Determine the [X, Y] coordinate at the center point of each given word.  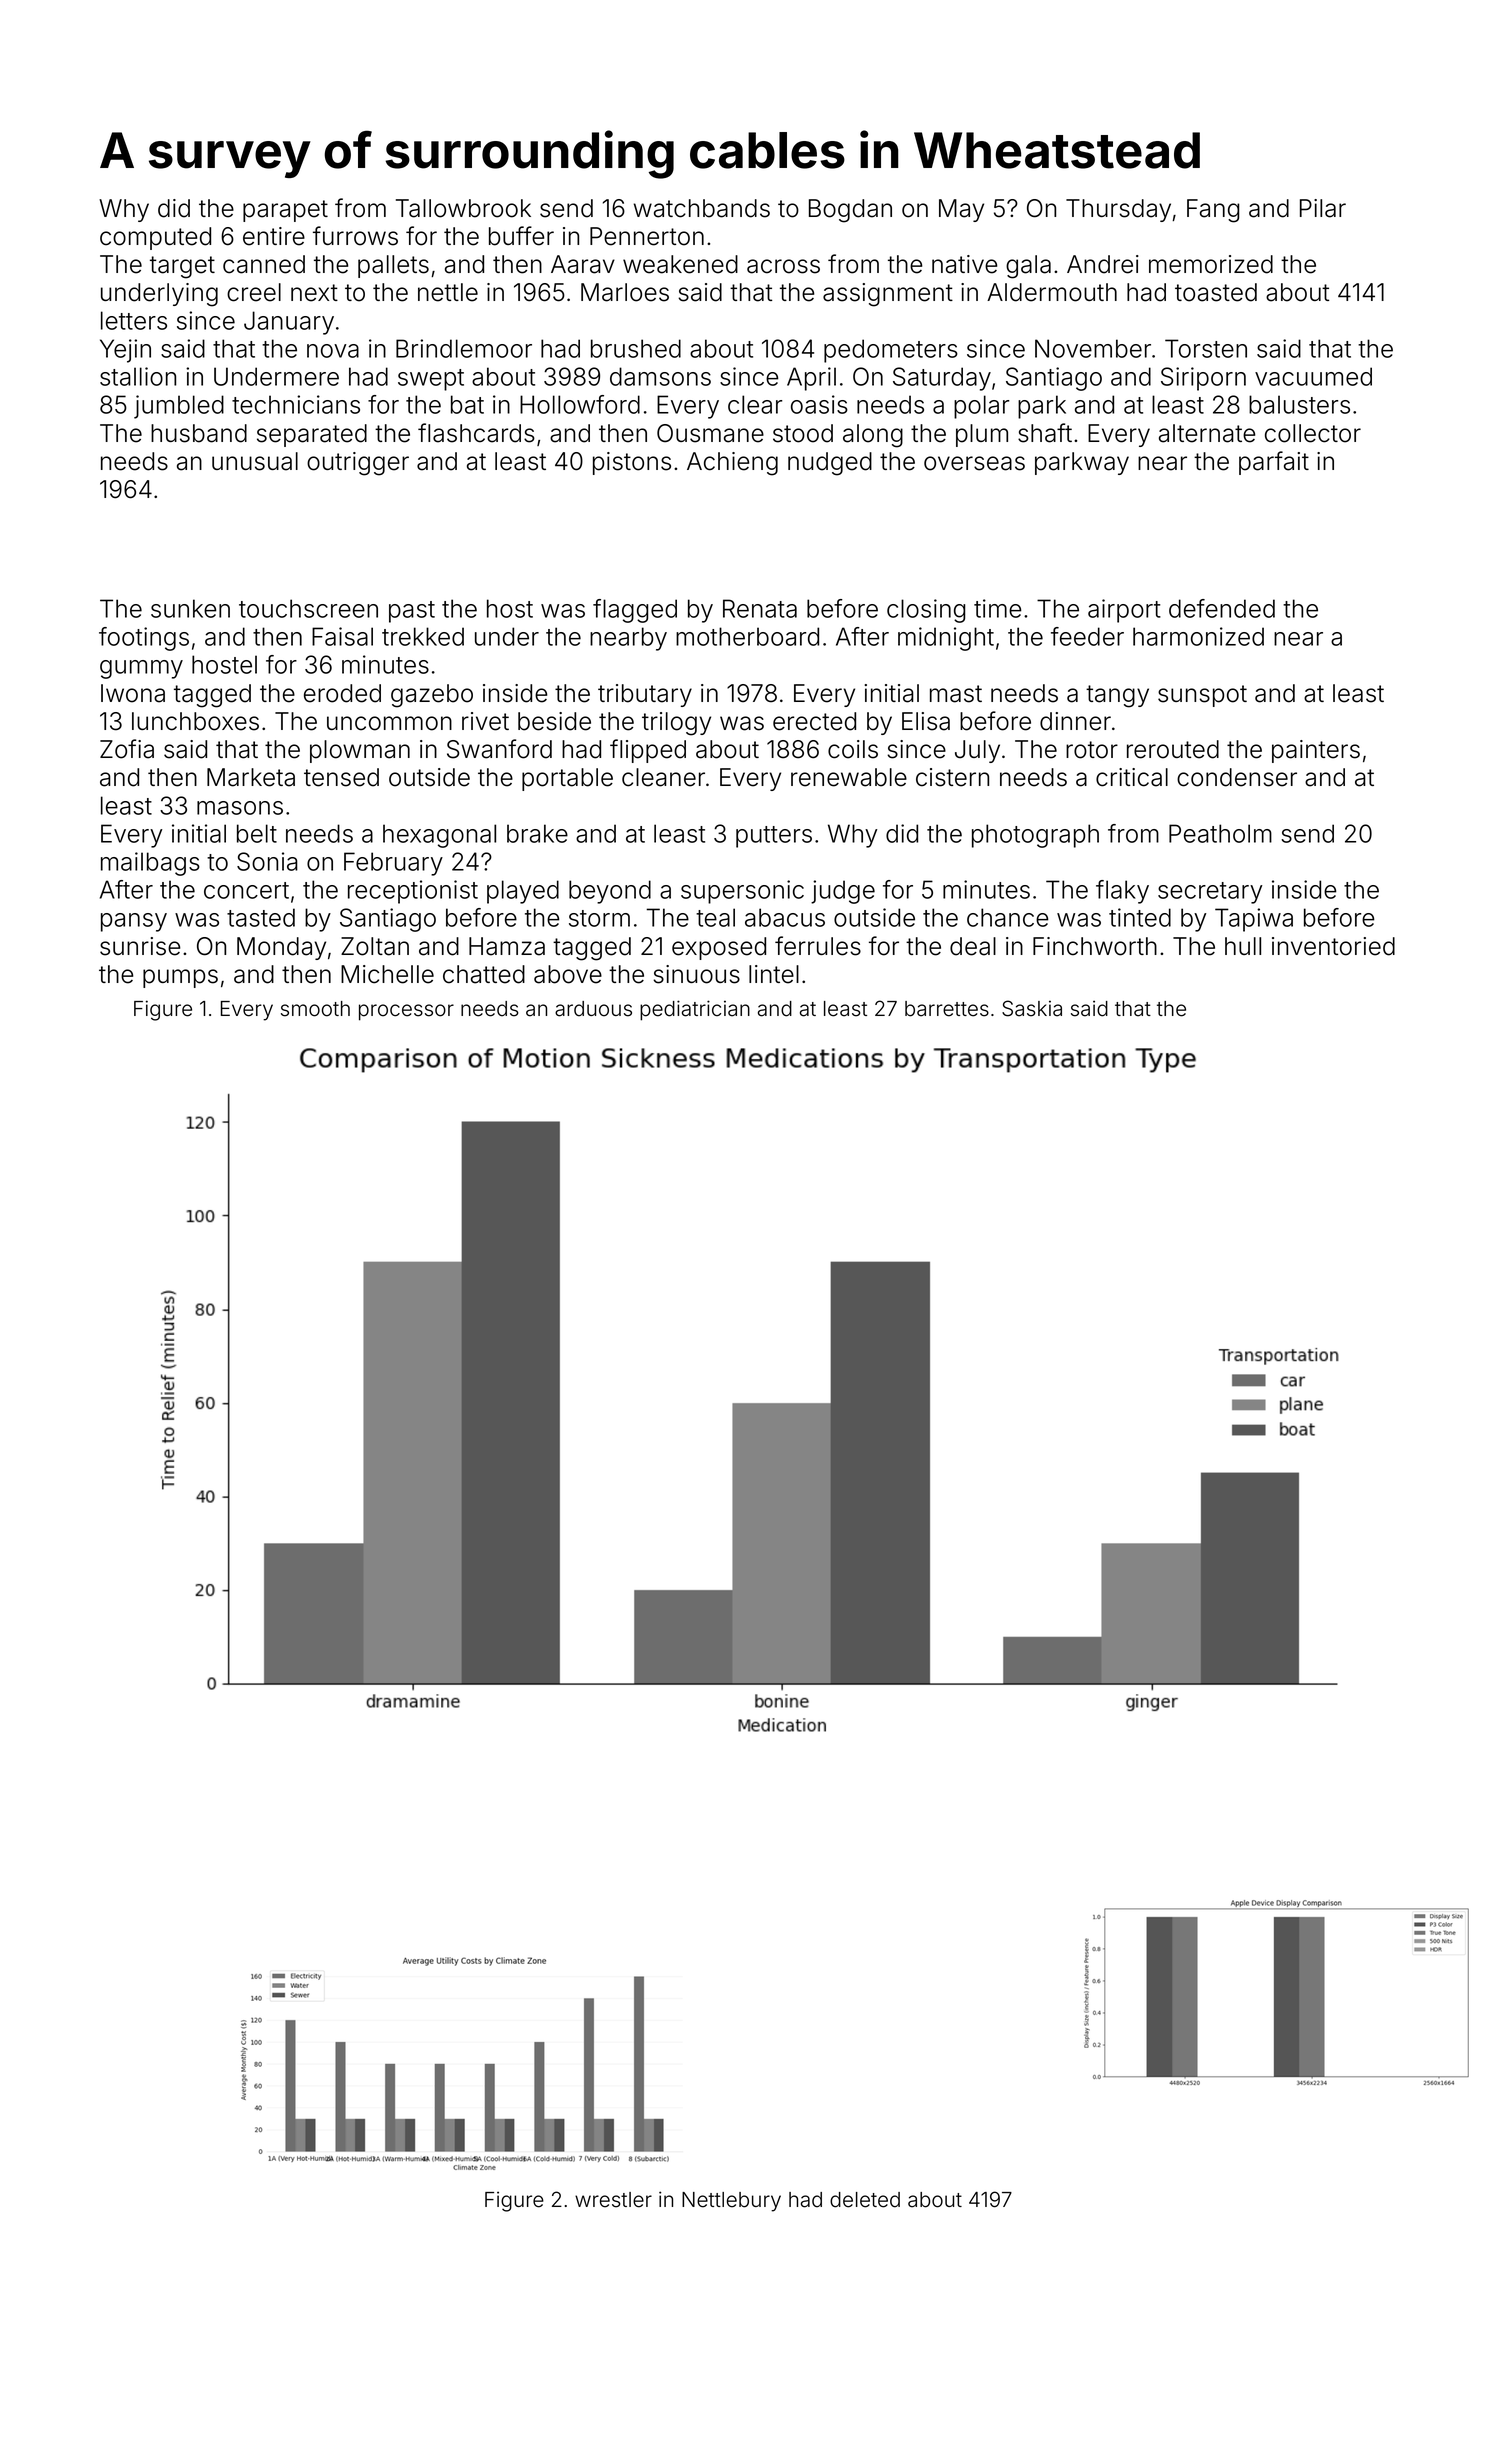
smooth [315, 1009]
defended [1222, 608]
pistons [632, 463]
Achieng [732, 464]
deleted [865, 2200]
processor [406, 1012]
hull [1243, 946]
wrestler [613, 2200]
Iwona [133, 693]
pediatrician [695, 1010]
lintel [774, 974]
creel [254, 292]
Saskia [1032, 1008]
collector [1313, 433]
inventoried [1333, 946]
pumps [180, 978]
